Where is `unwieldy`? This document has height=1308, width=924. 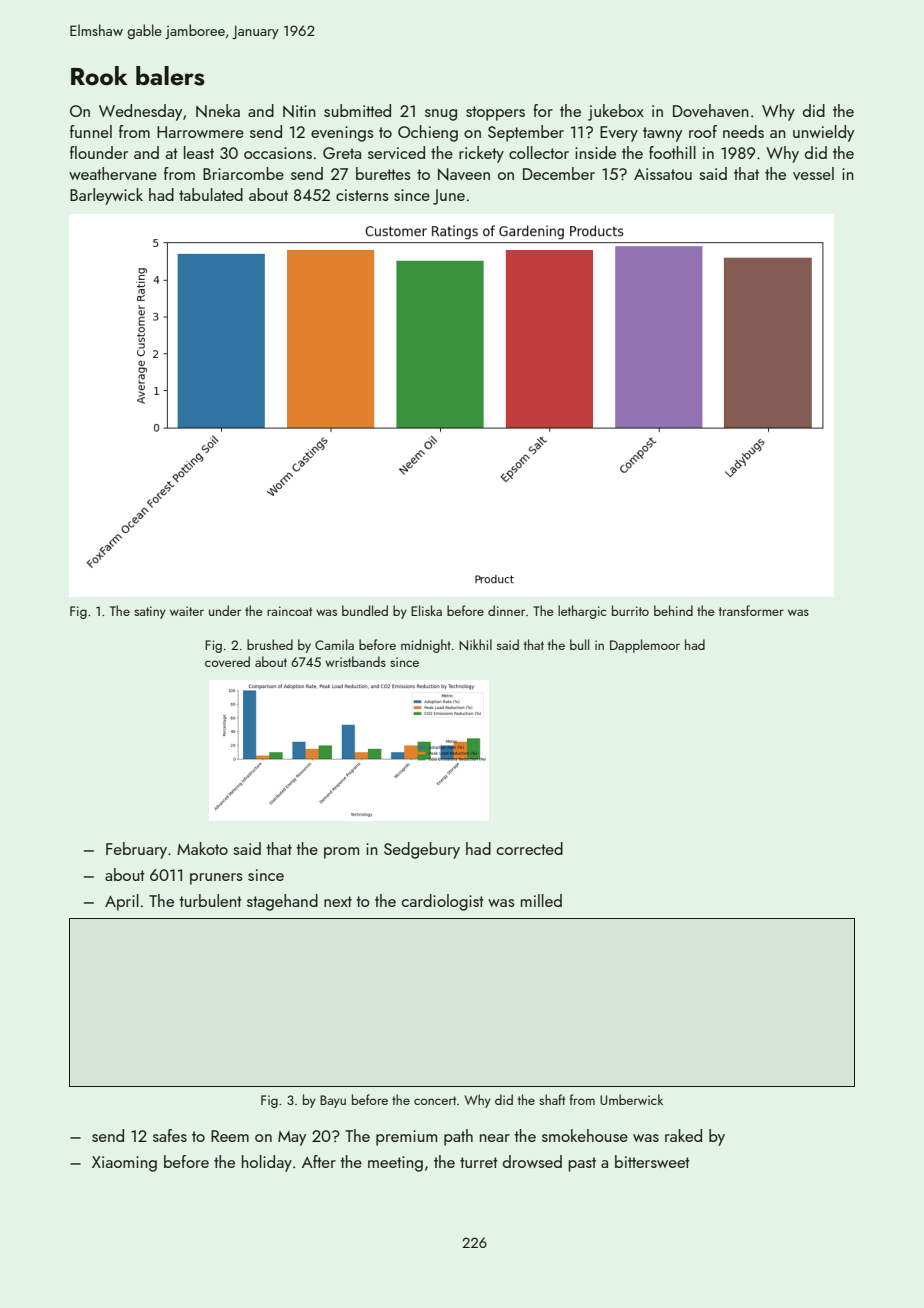 unwieldy is located at coordinates (823, 133).
